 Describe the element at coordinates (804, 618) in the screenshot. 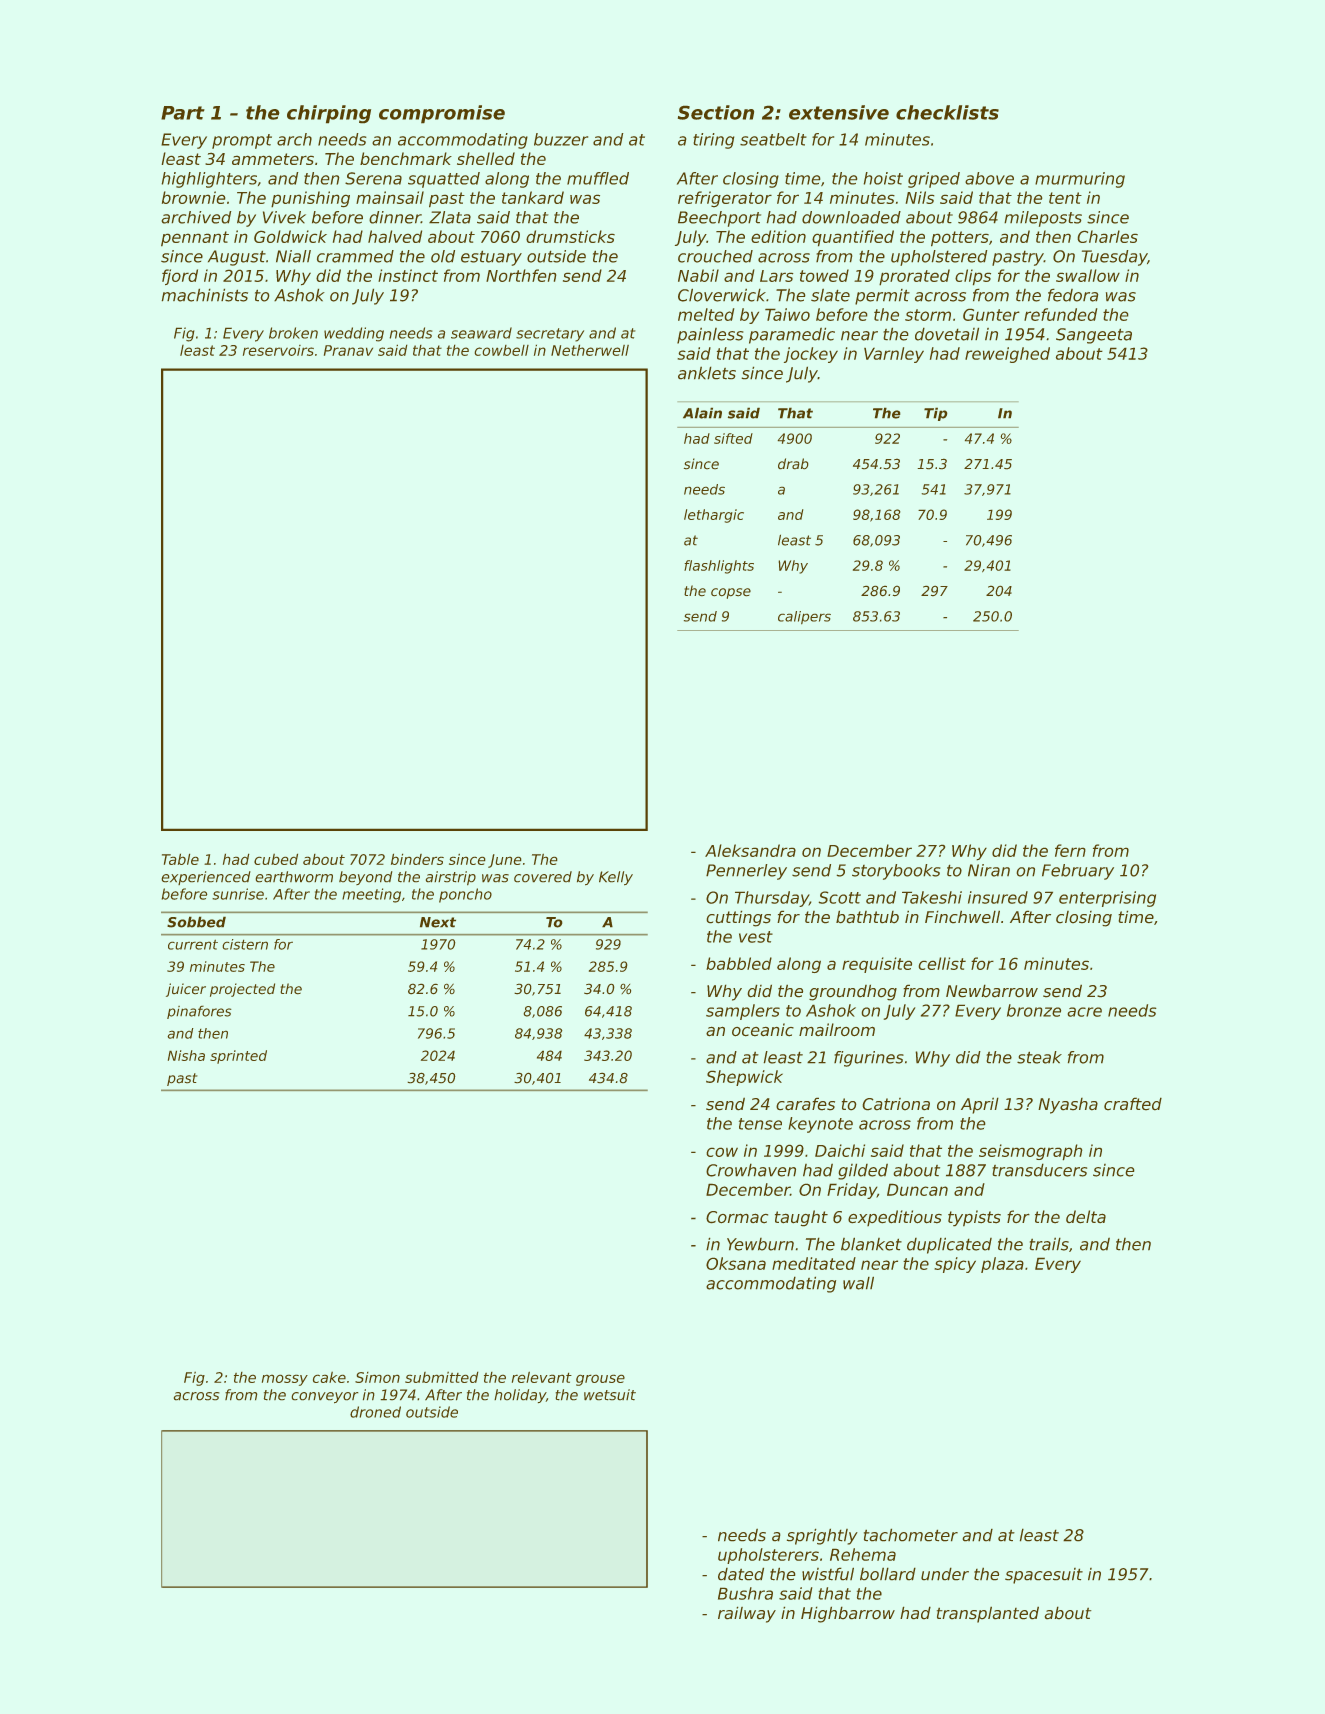

I see `calipers` at that location.
